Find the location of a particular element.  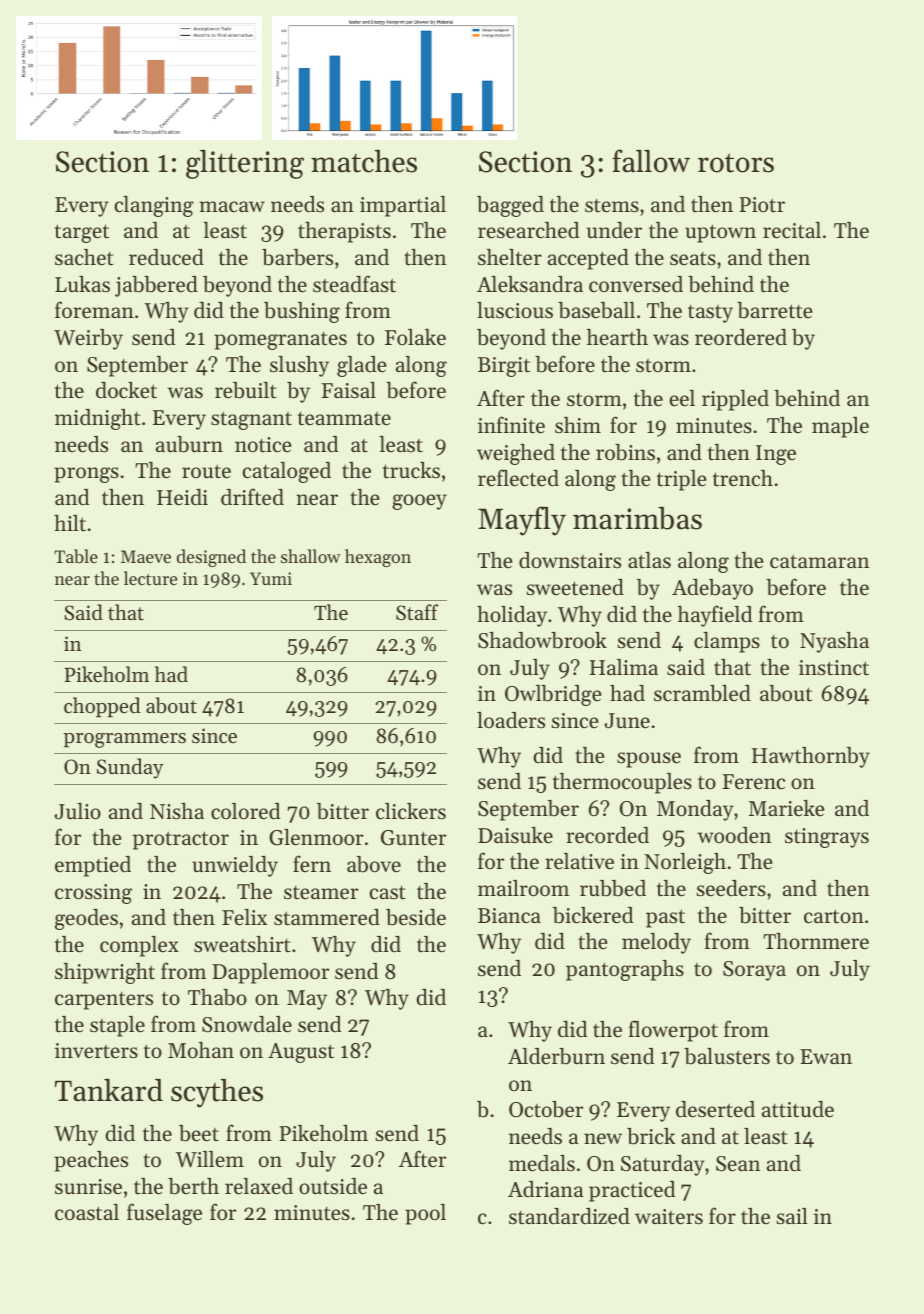

Hawthornby is located at coordinates (811, 757).
